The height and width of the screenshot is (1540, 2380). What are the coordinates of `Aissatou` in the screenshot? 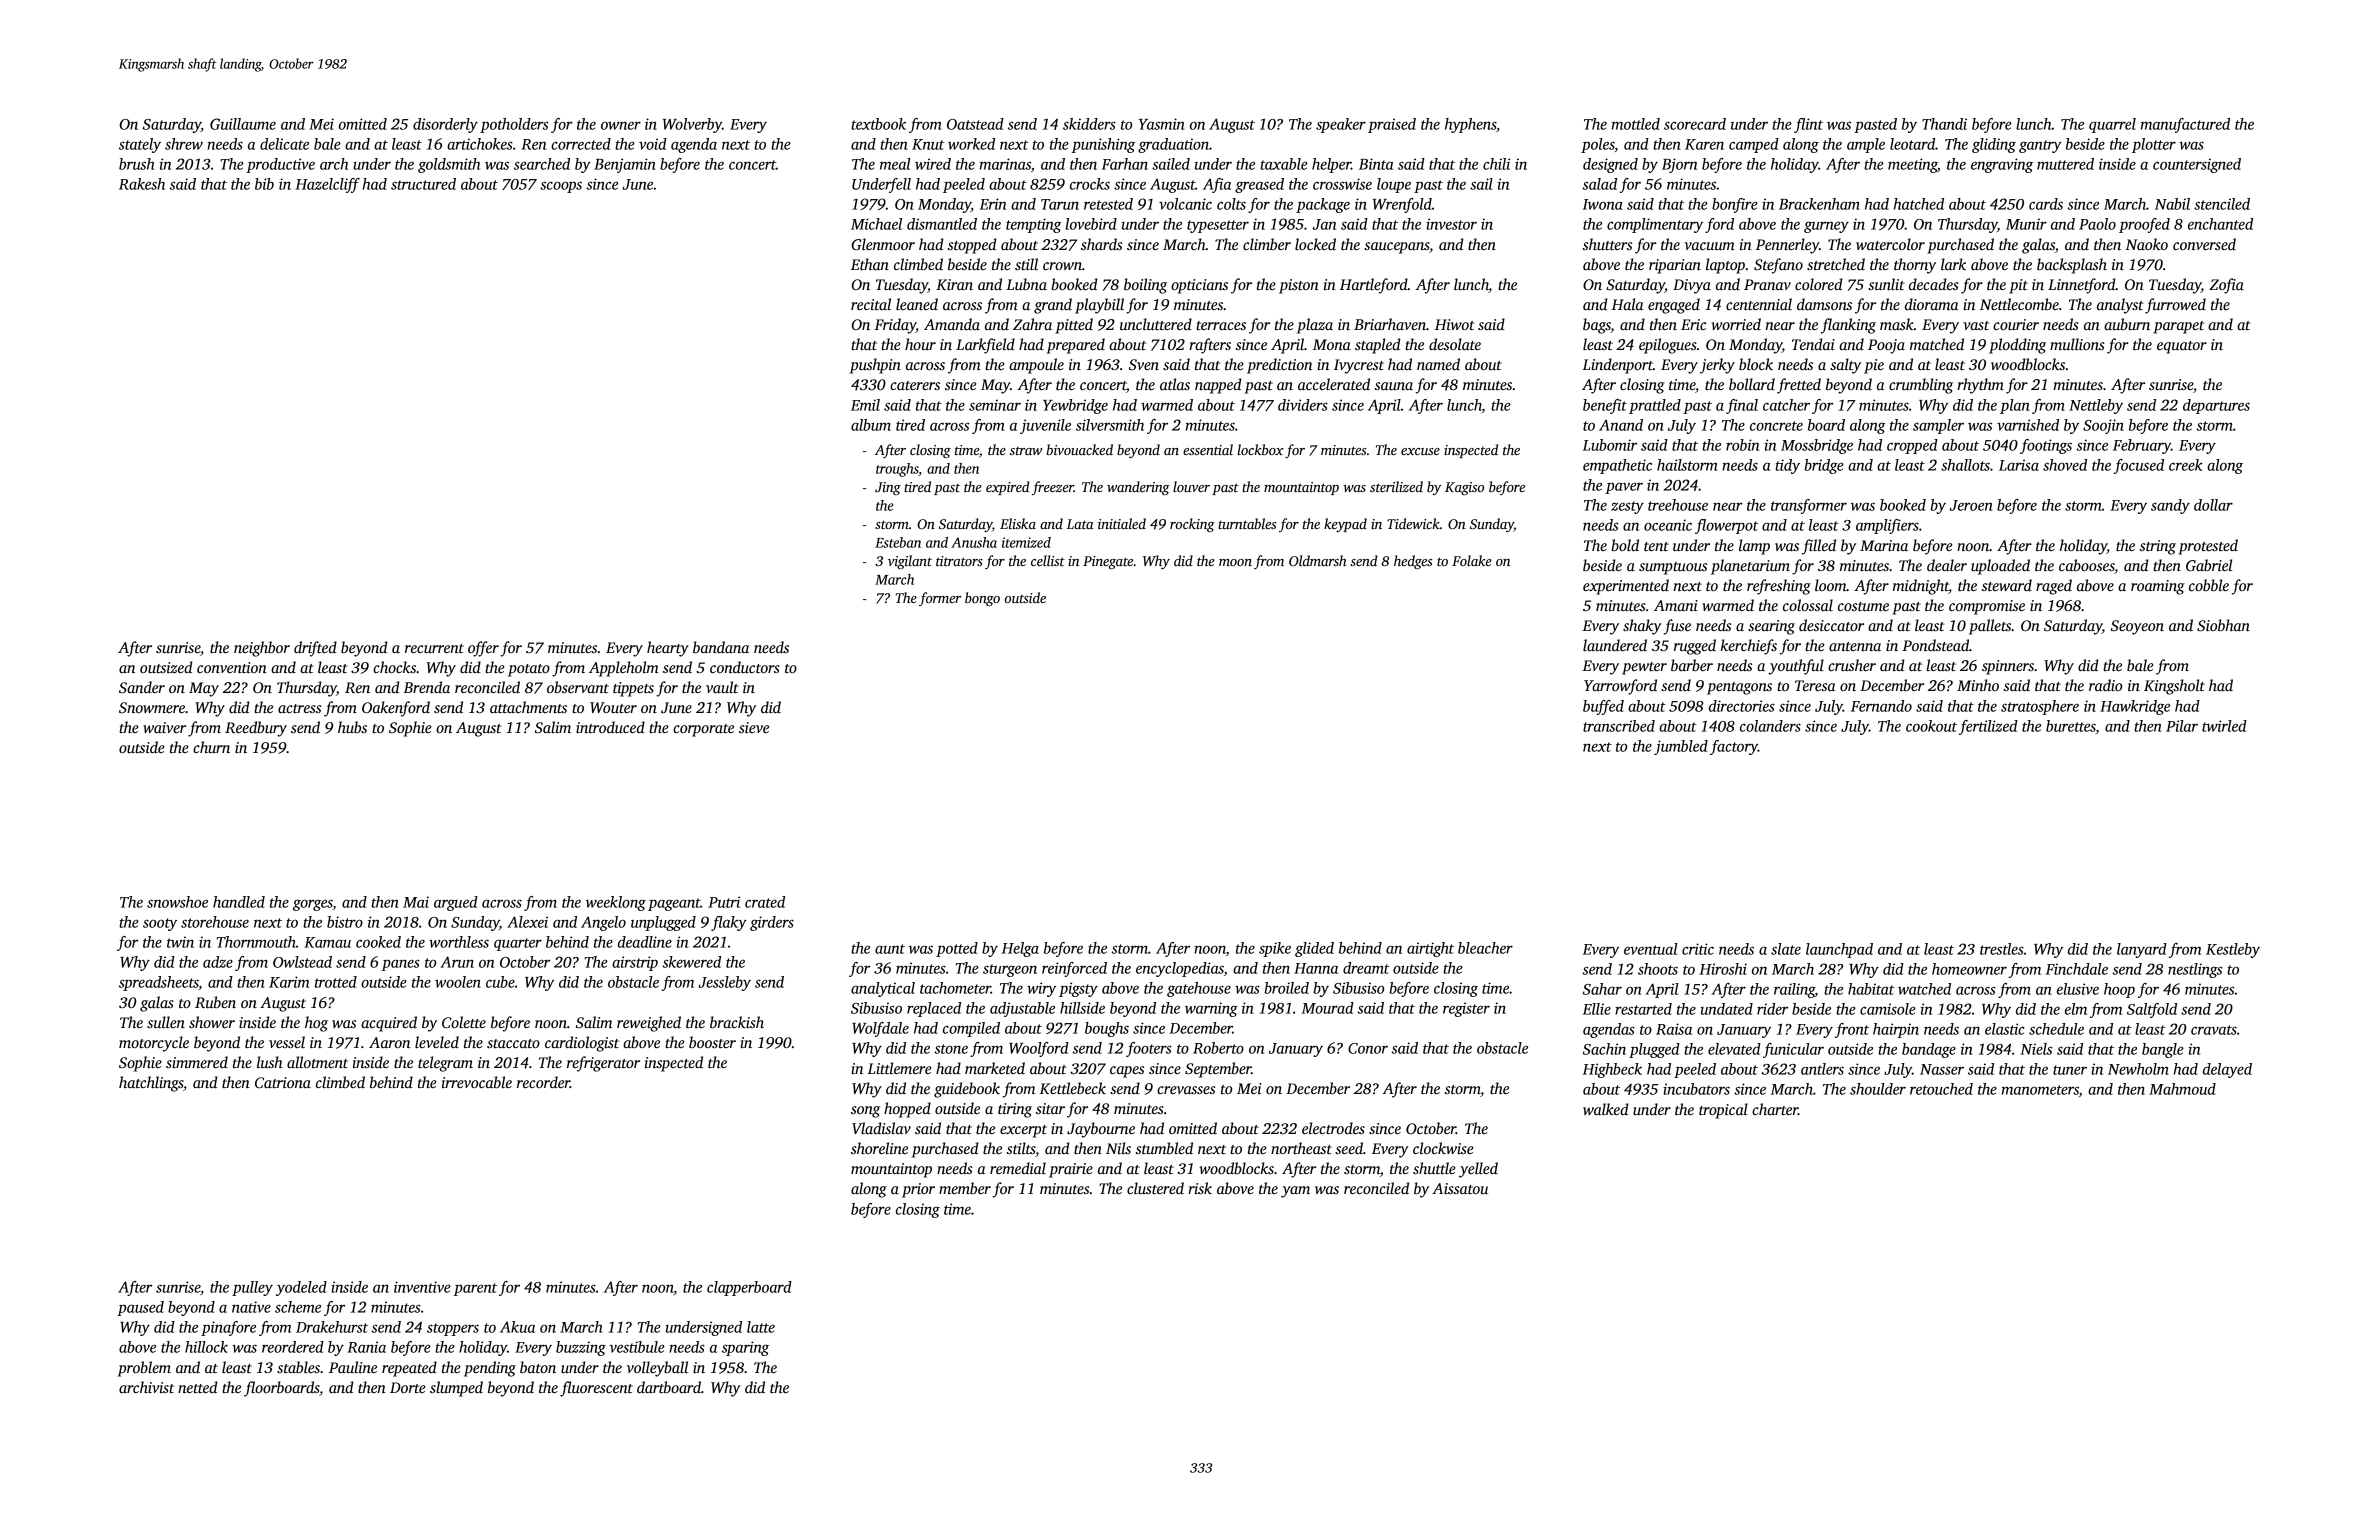 It's located at (1460, 1188).
